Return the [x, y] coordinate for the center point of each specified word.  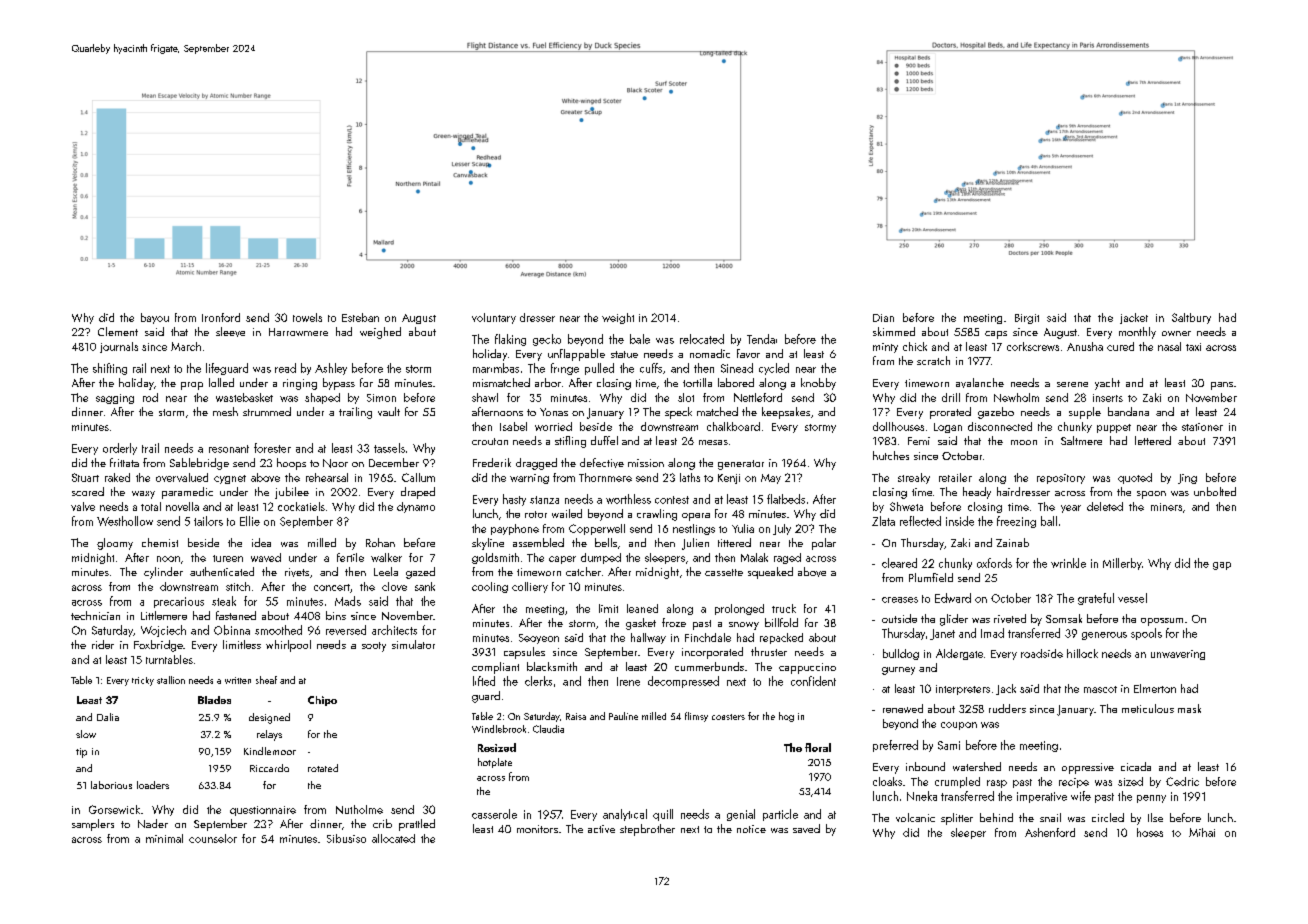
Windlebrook [499, 729]
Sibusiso [346, 838]
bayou [155, 318]
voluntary [494, 318]
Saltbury [1191, 318]
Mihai [1202, 832]
